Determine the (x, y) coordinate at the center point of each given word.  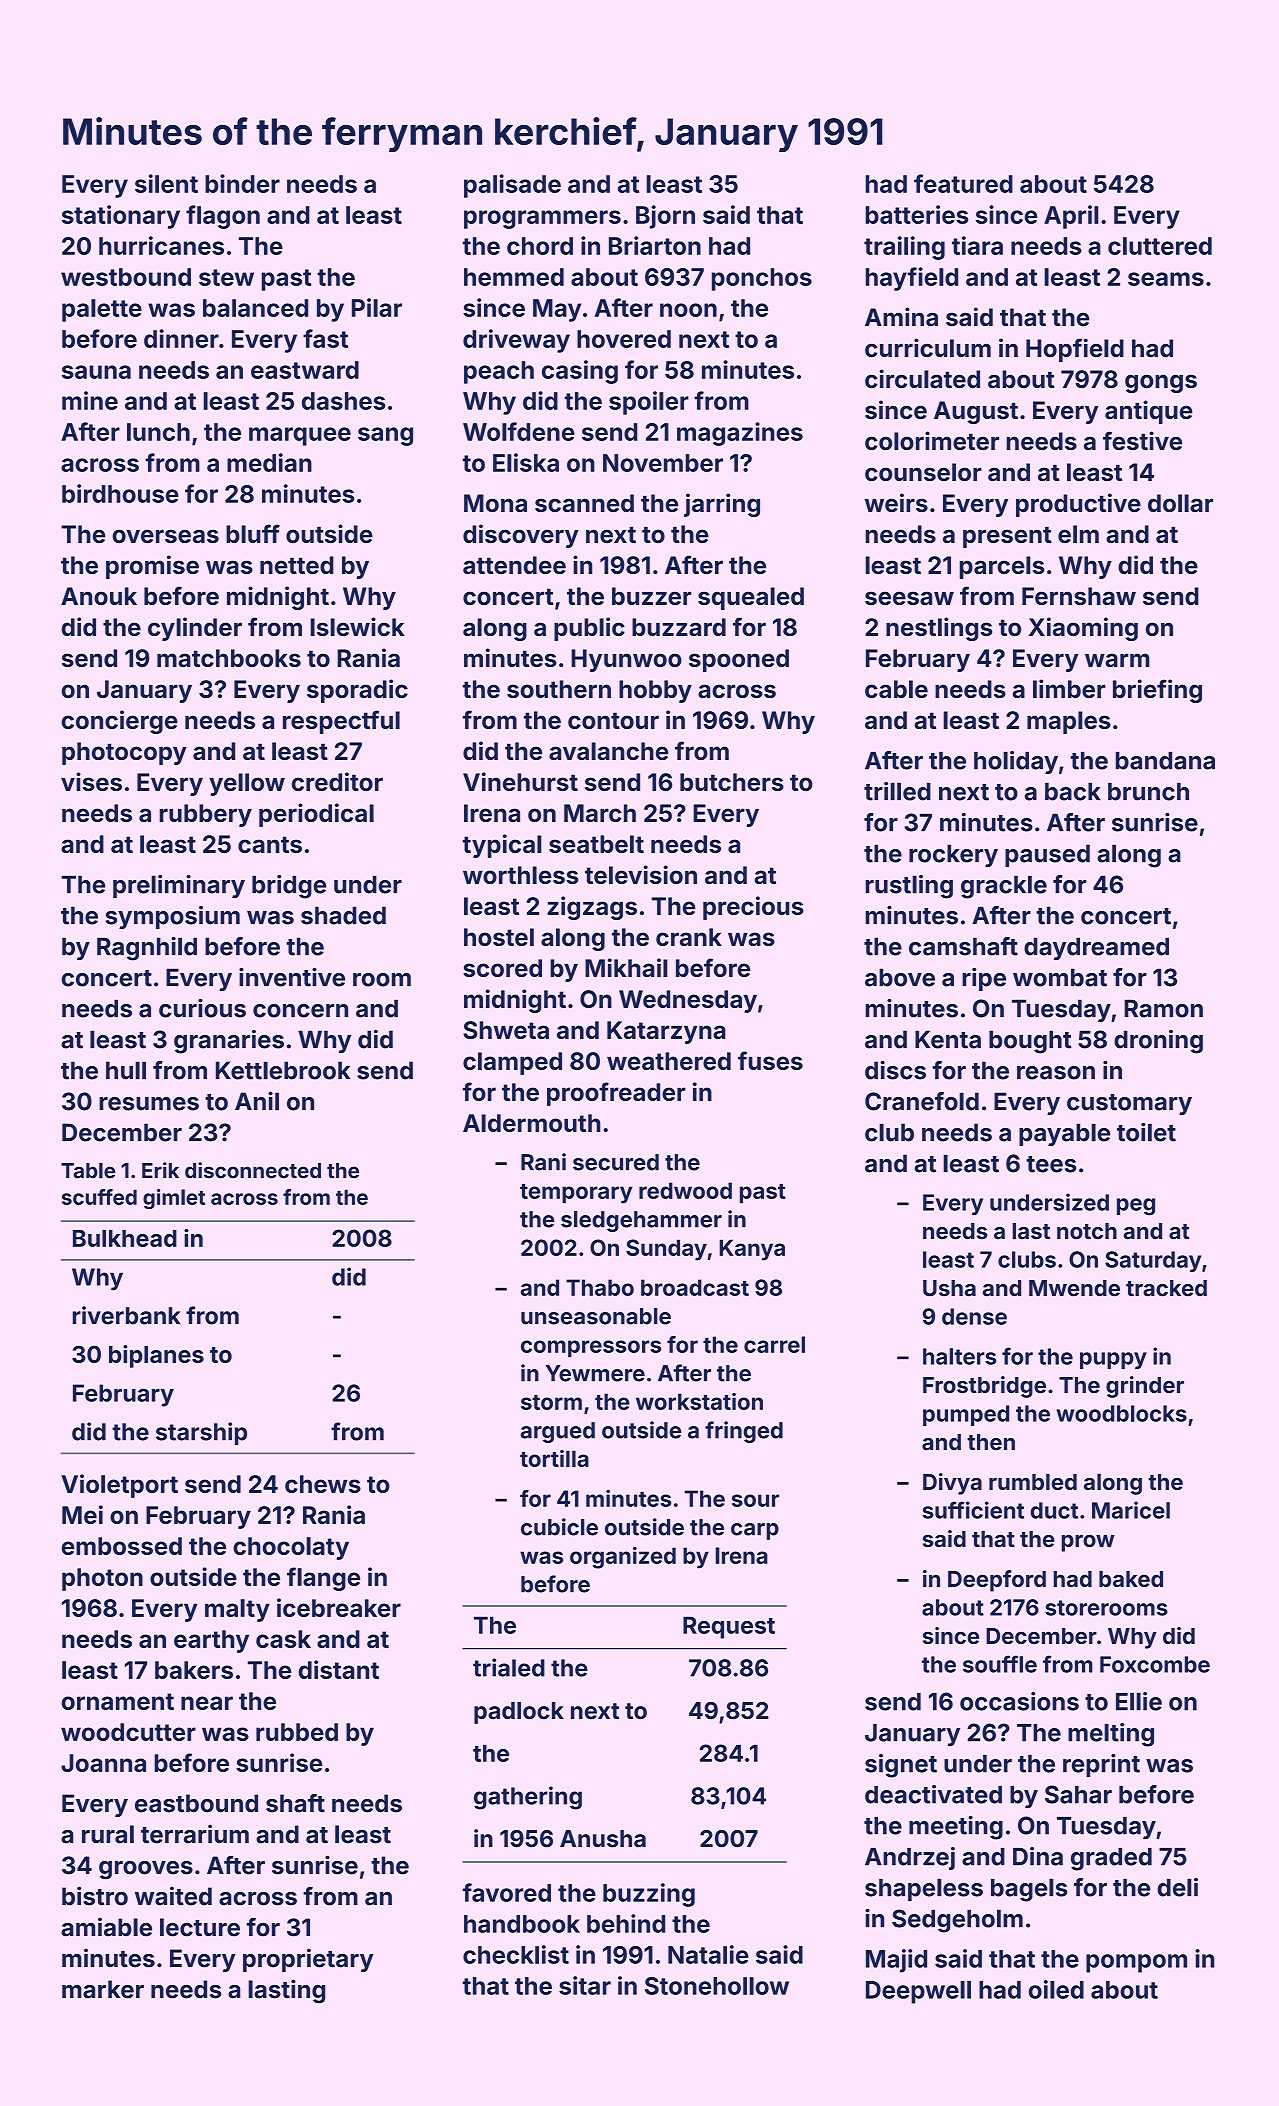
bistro (95, 1896)
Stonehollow (717, 1986)
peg (1136, 1207)
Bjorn (665, 217)
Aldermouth (531, 1123)
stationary (121, 217)
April (1071, 217)
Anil (257, 1100)
